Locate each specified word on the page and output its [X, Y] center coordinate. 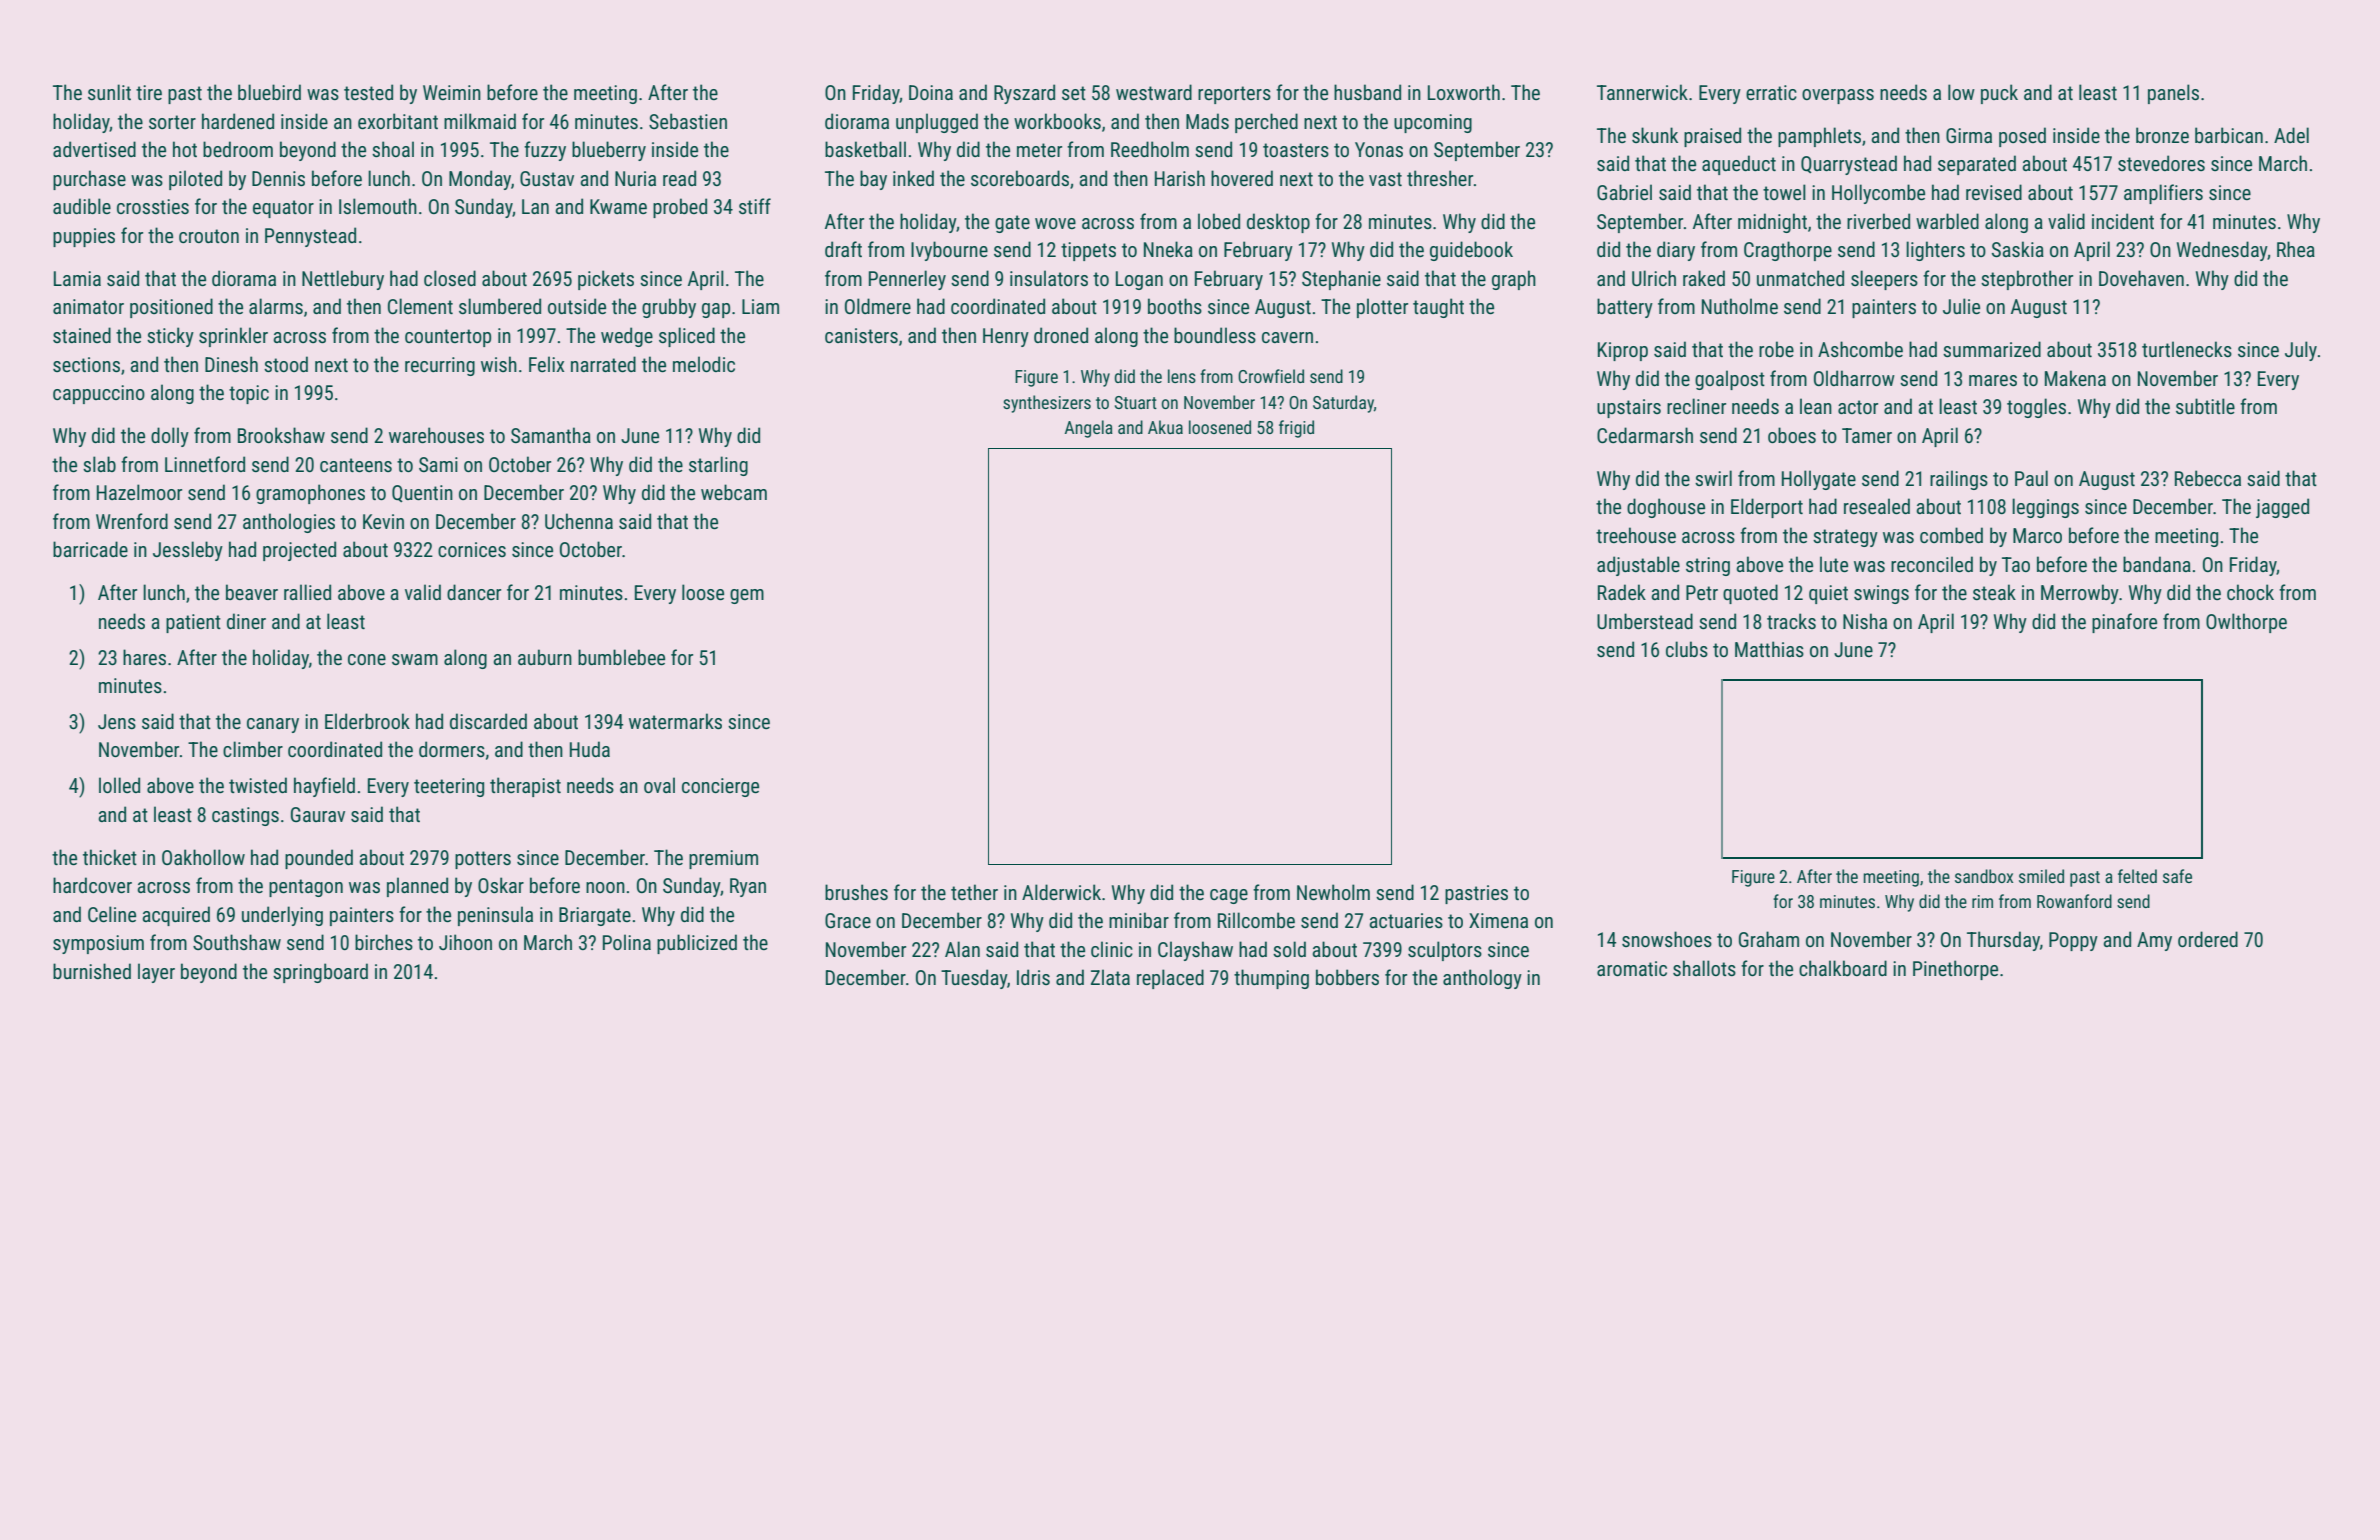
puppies [84, 237]
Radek [1622, 592]
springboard [320, 973]
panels [2173, 94]
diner [246, 621]
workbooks [1057, 121]
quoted [1750, 594]
